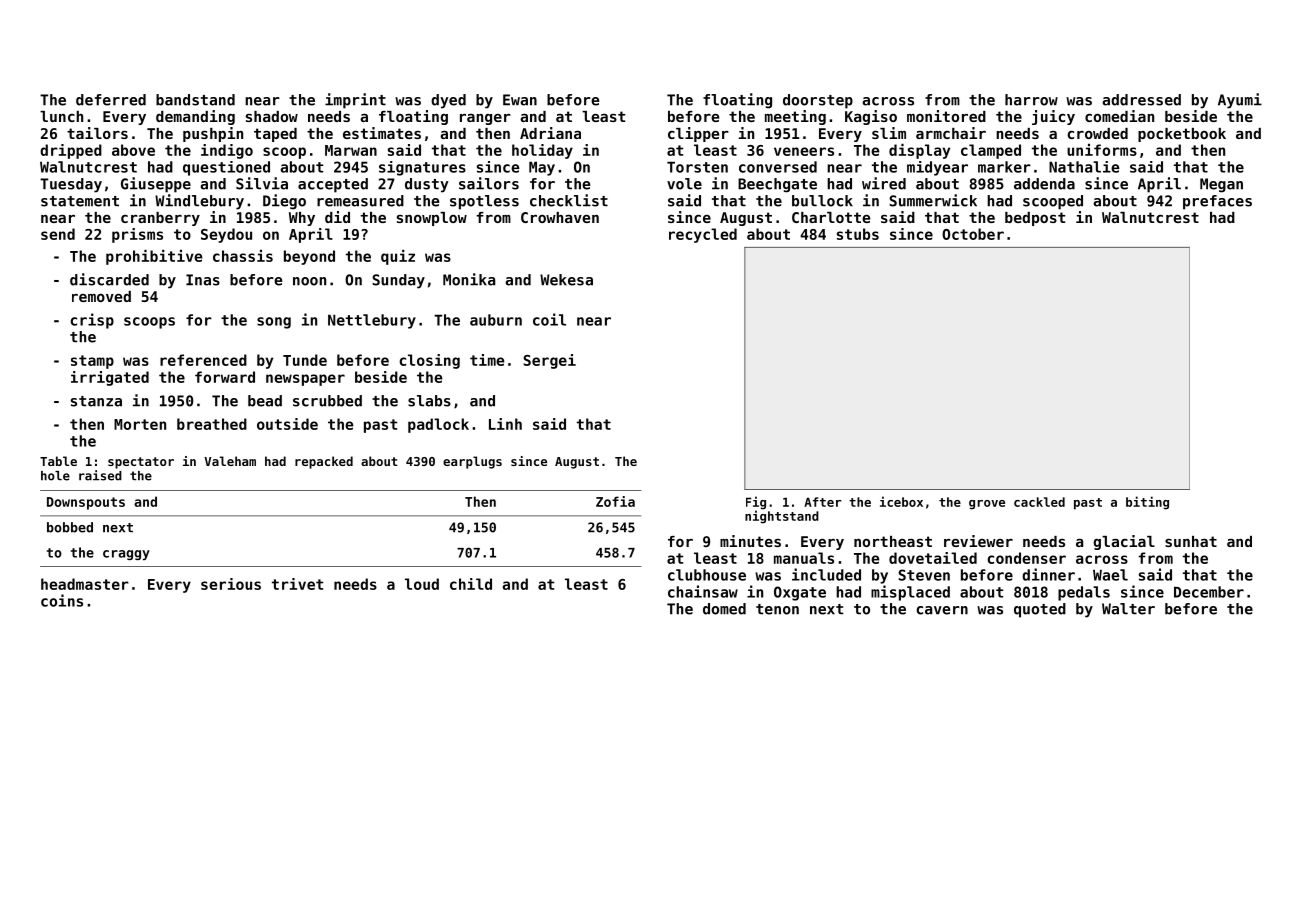  Describe the element at coordinates (126, 555) in the page. I see `craggy` at that location.
